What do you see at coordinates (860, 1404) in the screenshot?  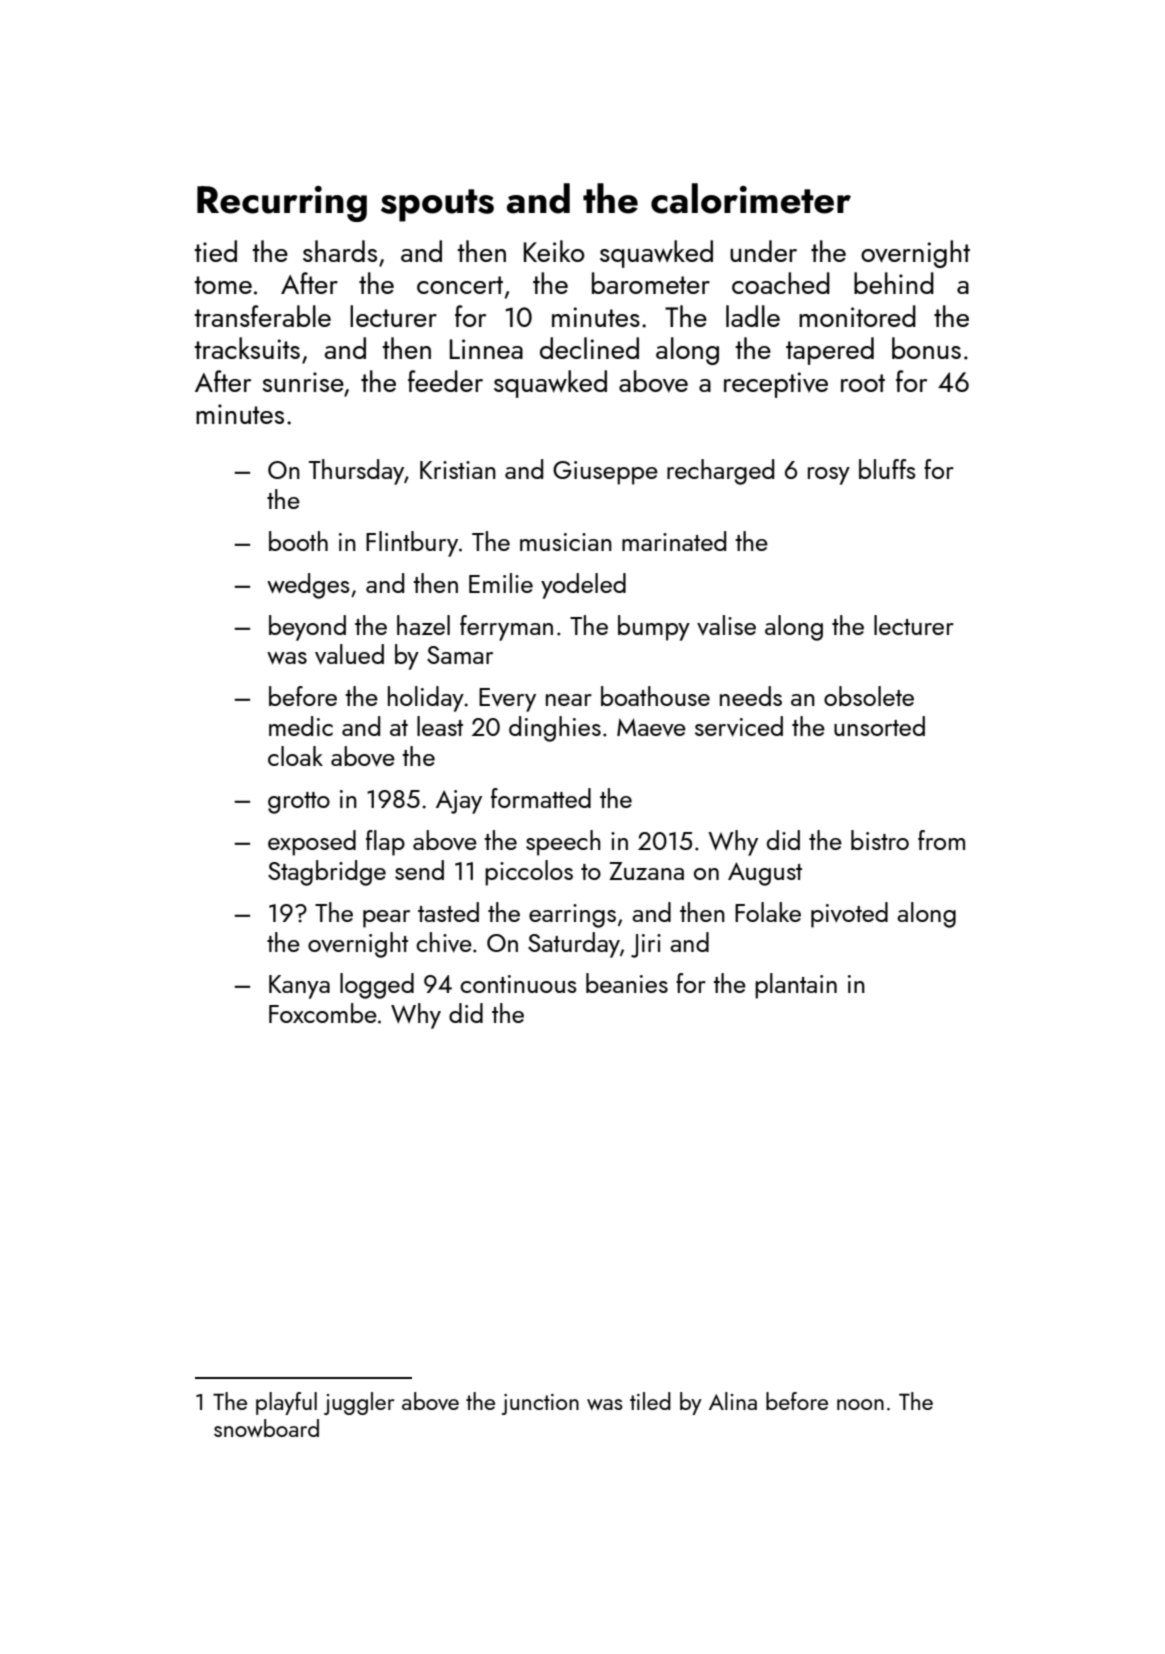 I see `noon` at bounding box center [860, 1404].
